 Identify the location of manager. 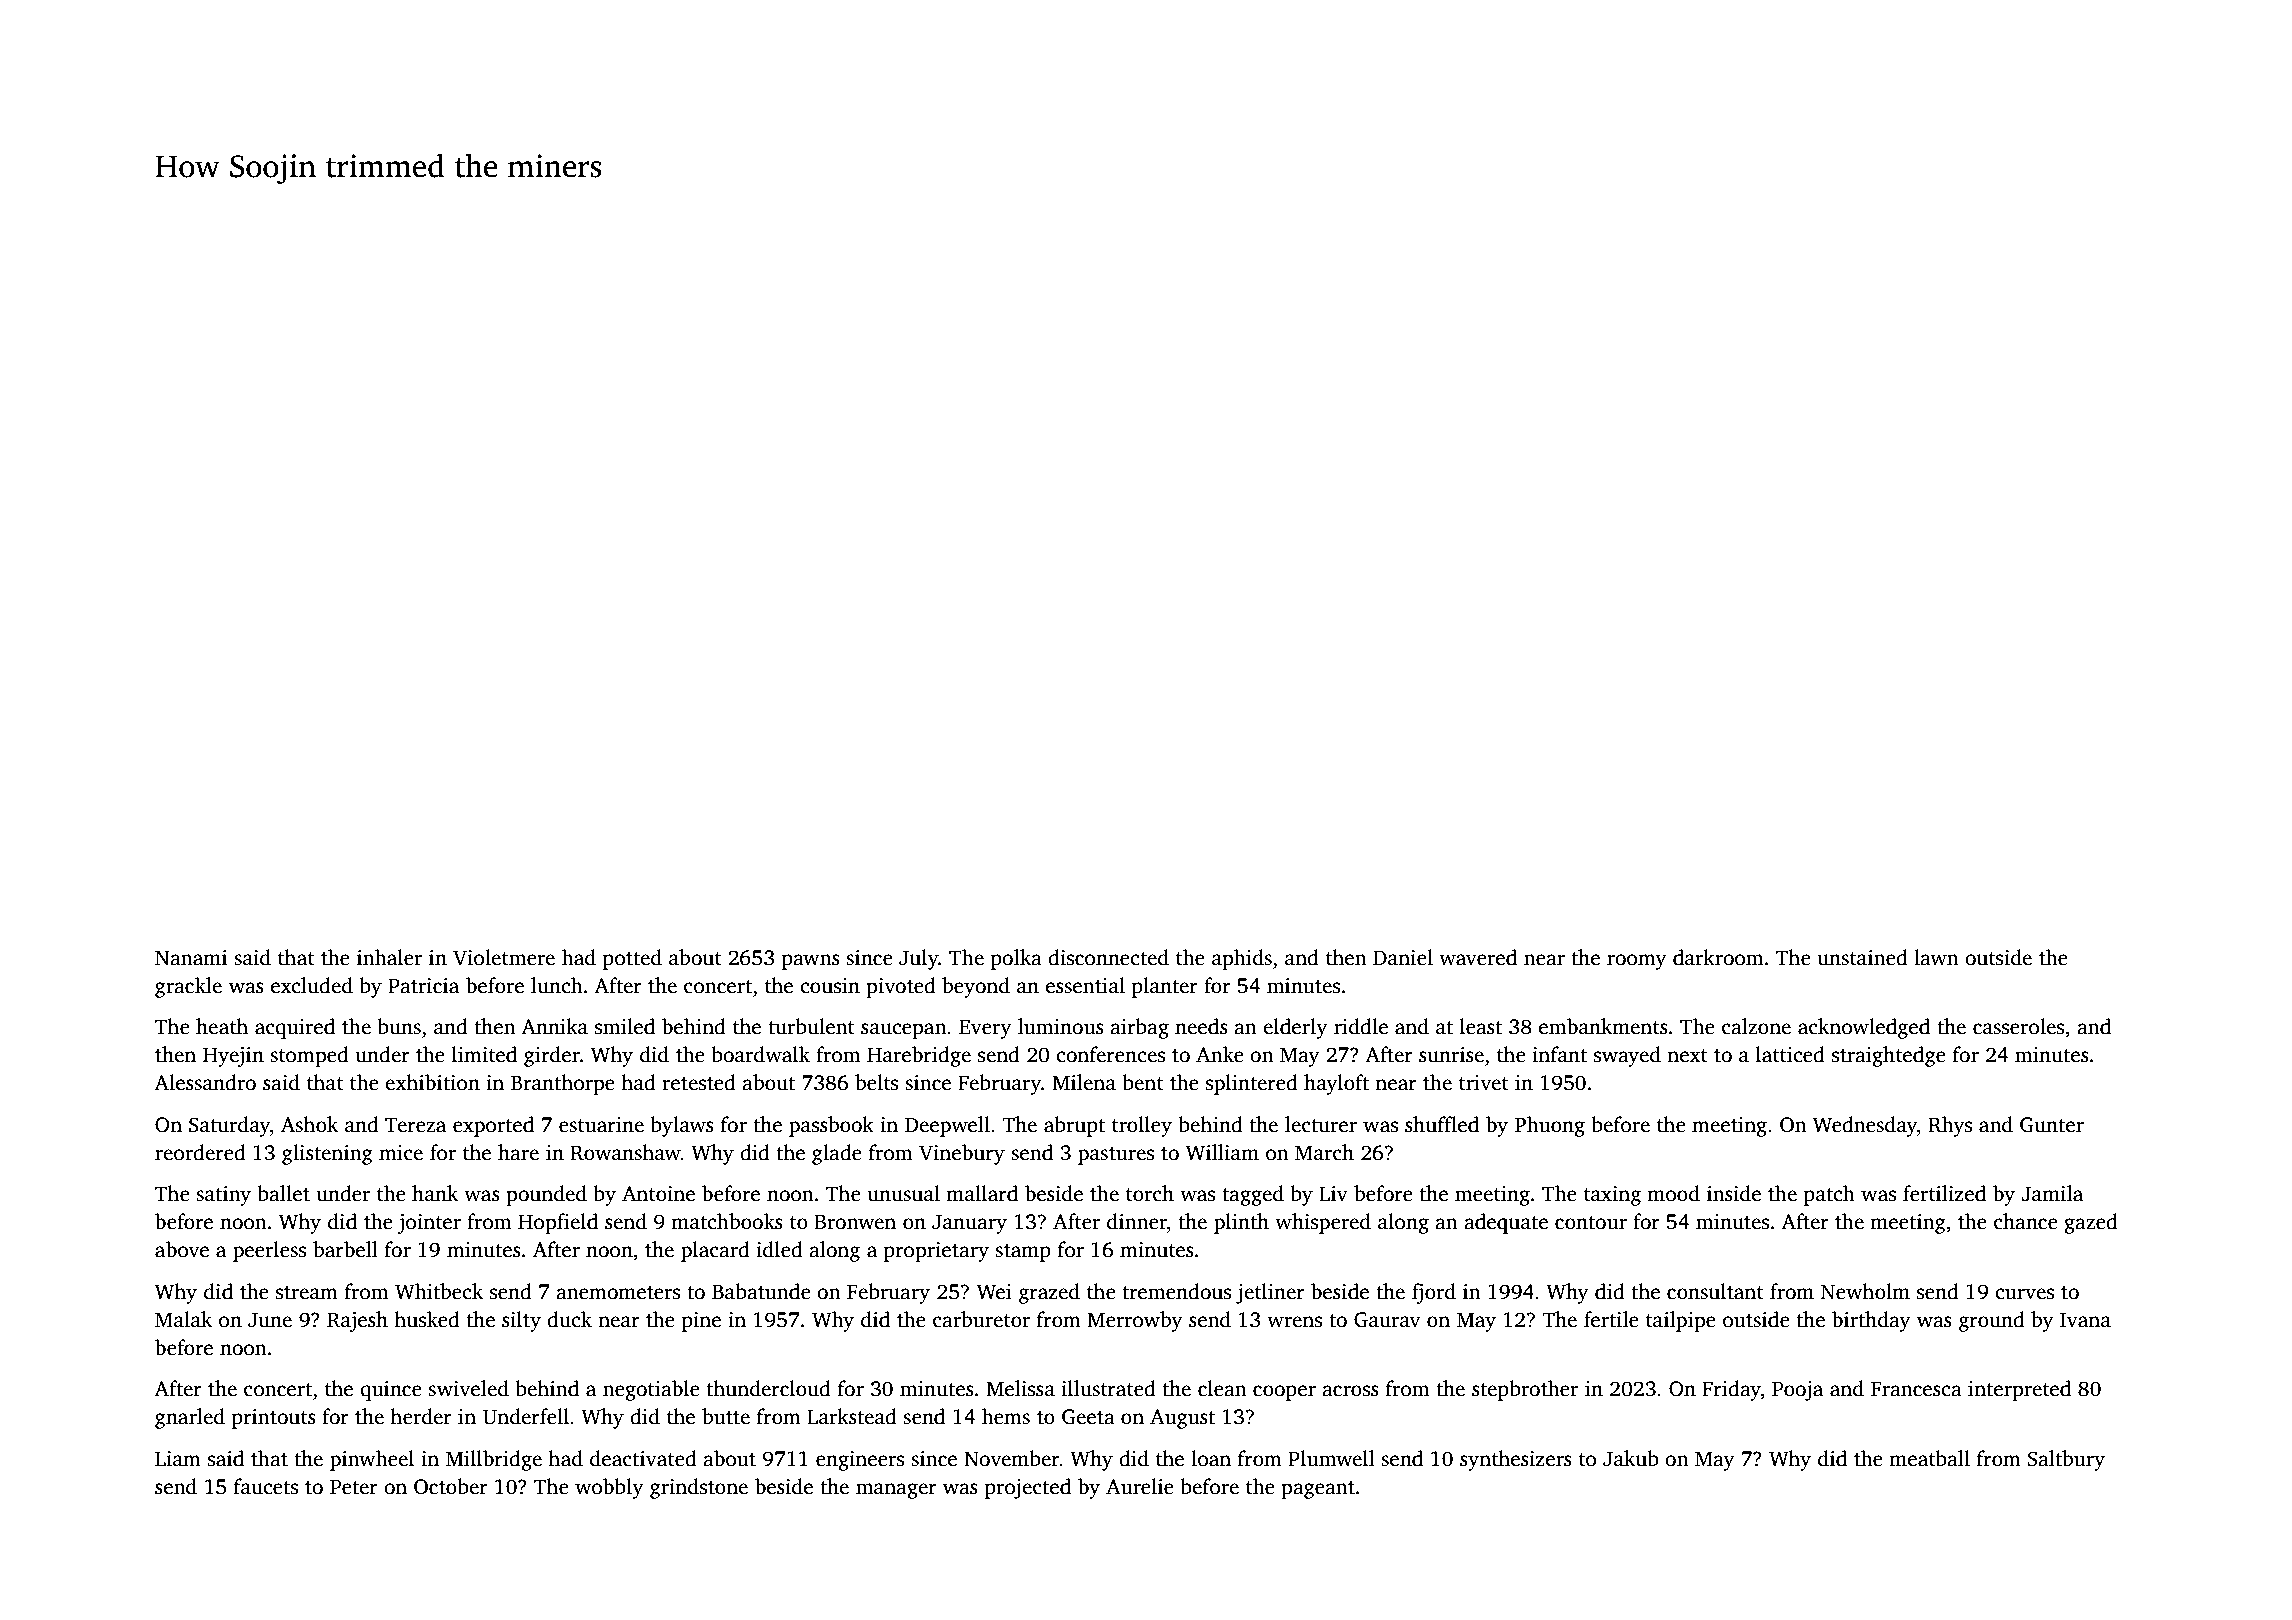
(896, 1491).
